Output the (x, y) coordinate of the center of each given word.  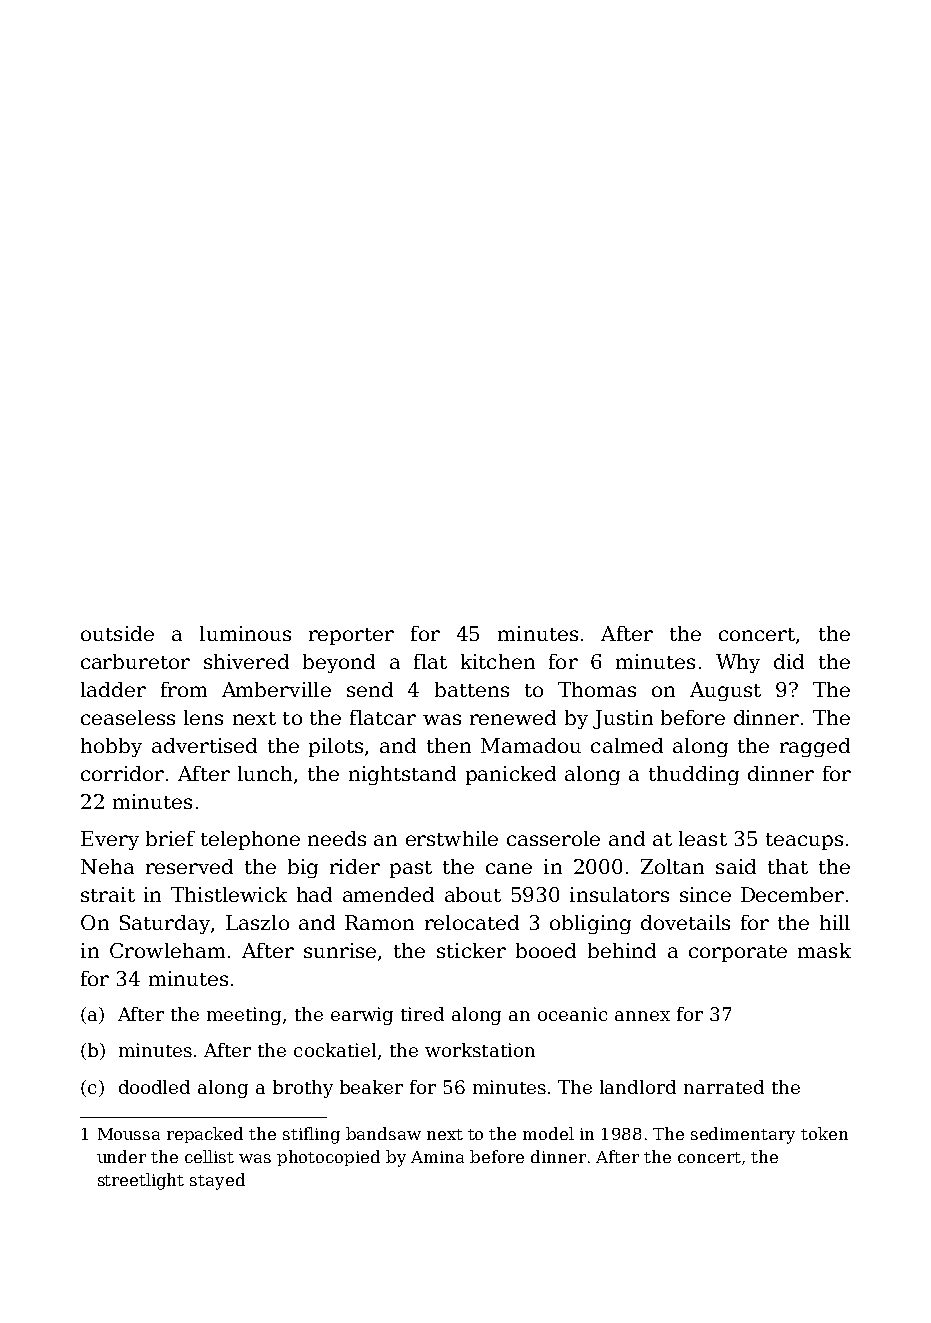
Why (738, 663)
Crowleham (167, 950)
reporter (351, 636)
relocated (472, 922)
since (705, 894)
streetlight (141, 1181)
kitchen (498, 661)
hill (835, 922)
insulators (619, 894)
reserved (189, 866)
